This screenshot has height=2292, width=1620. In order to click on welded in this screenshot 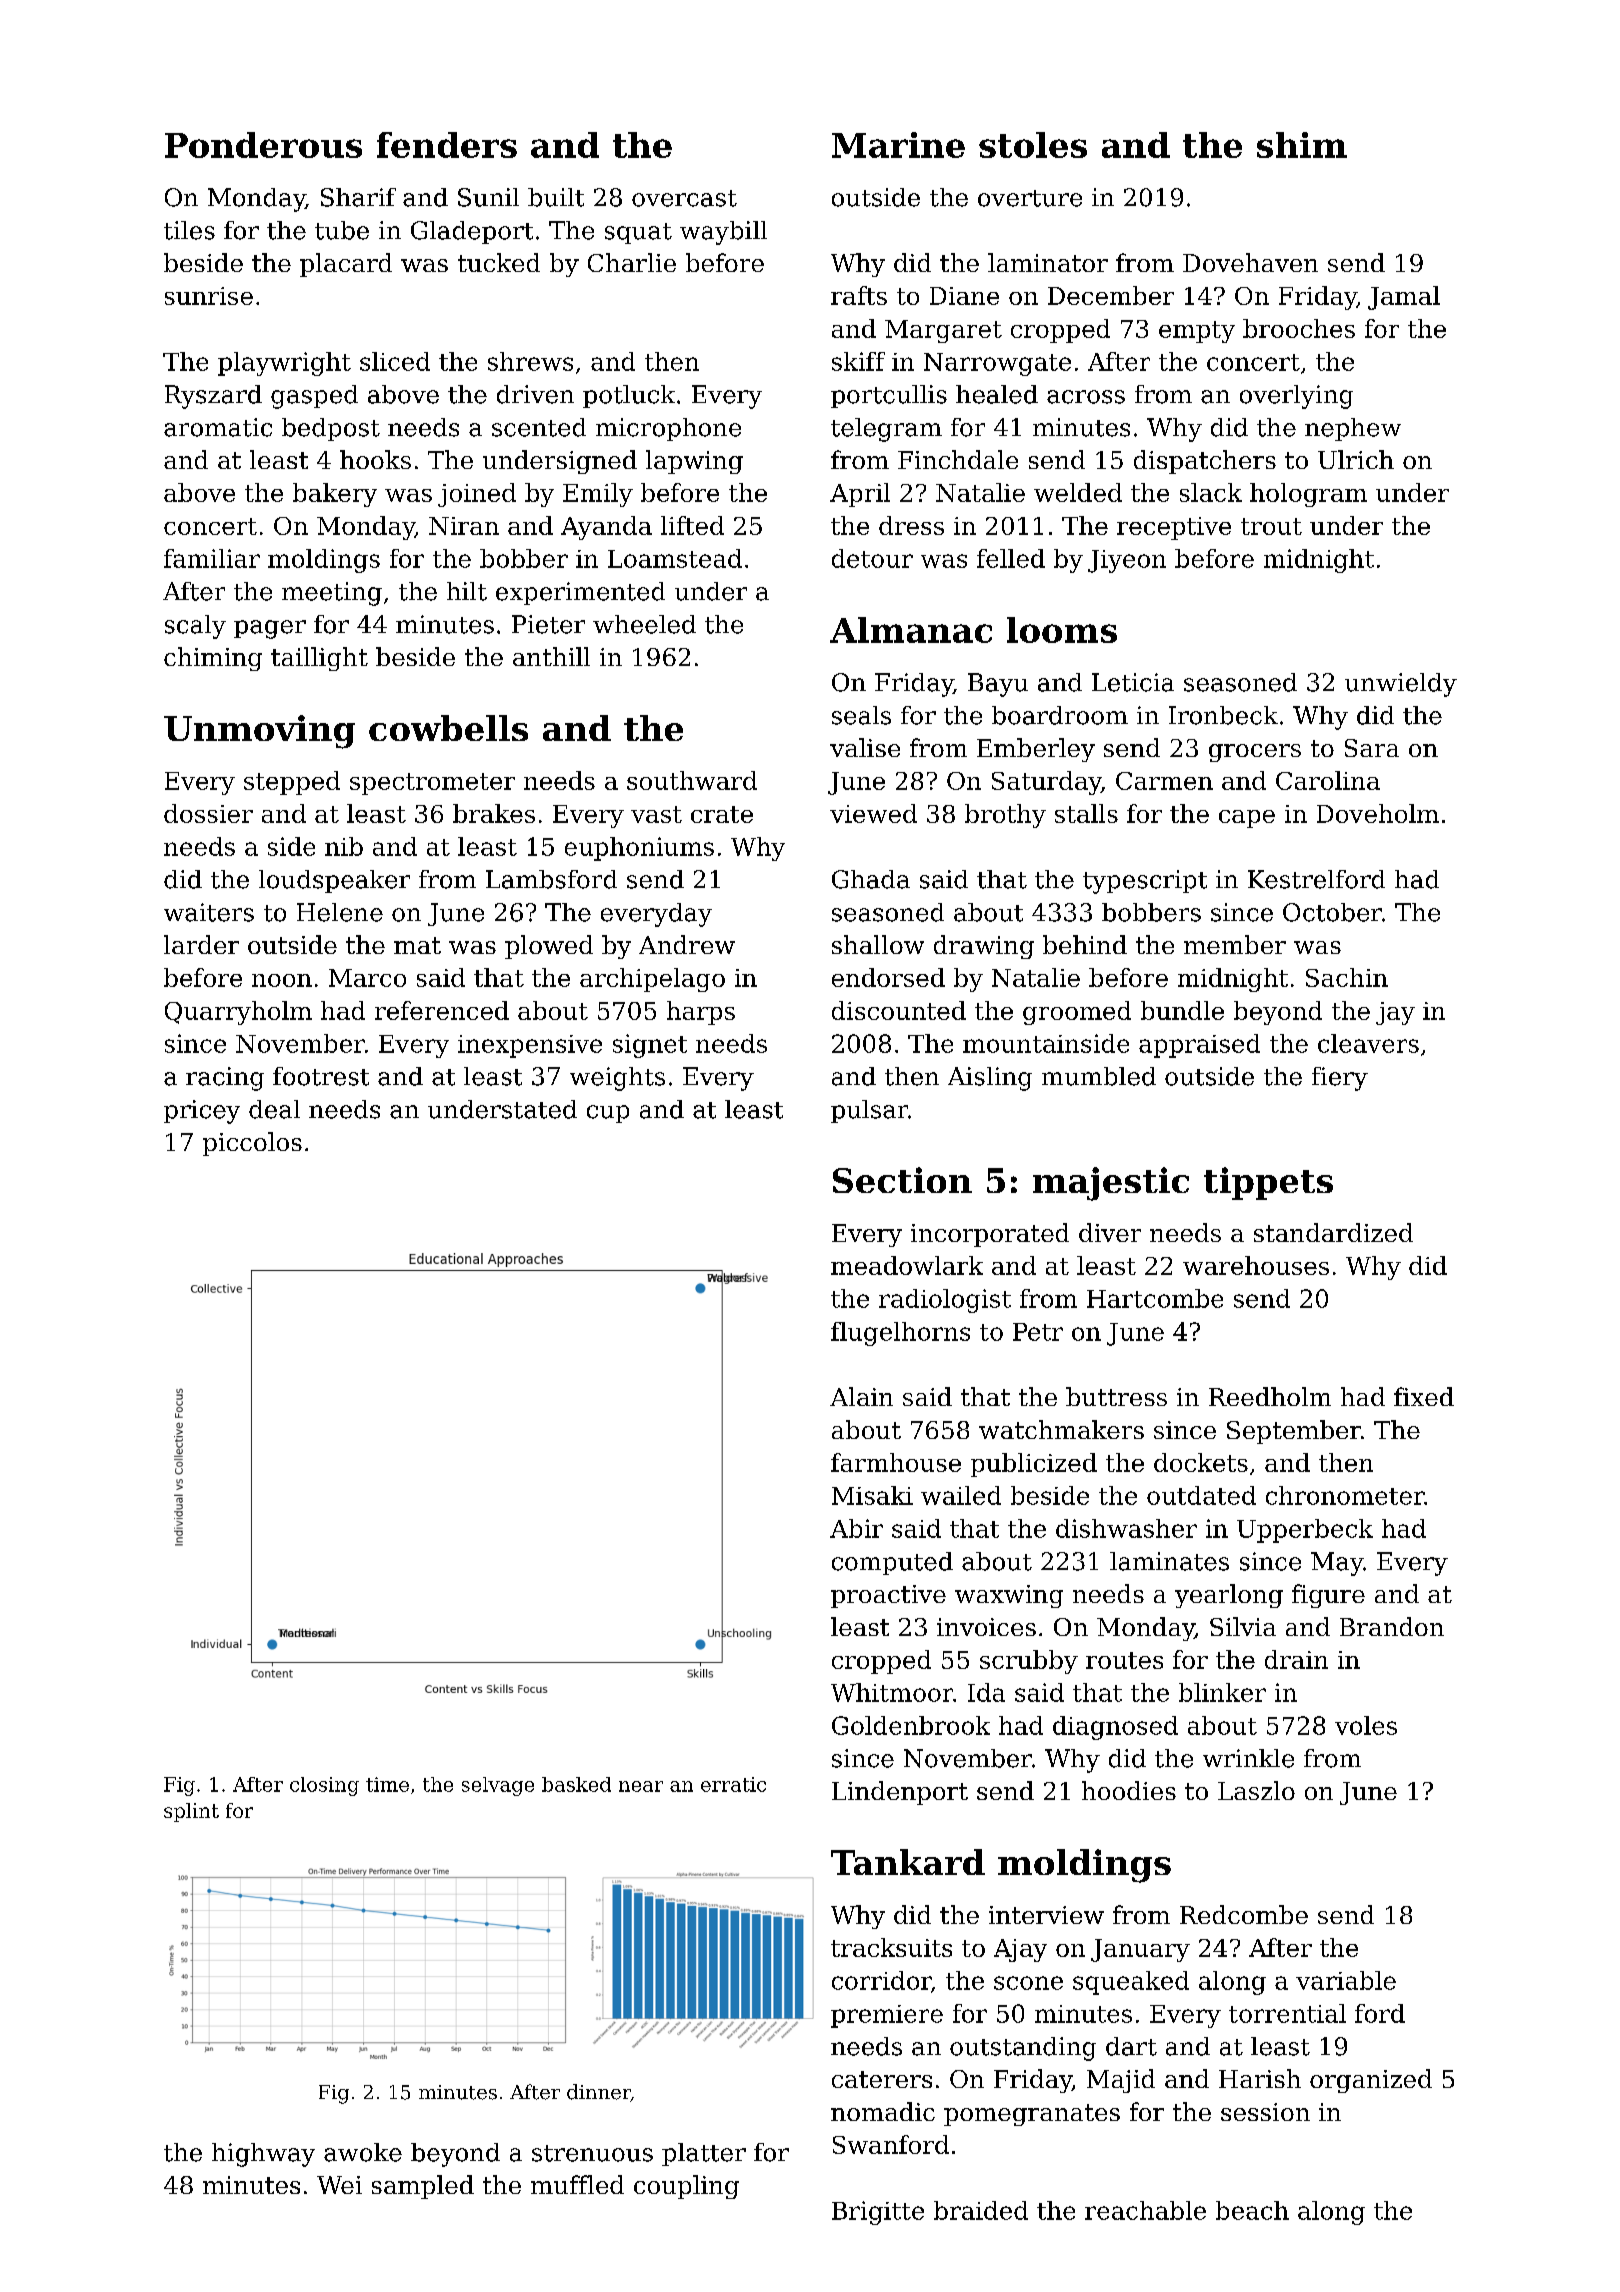, I will do `click(1078, 492)`.
